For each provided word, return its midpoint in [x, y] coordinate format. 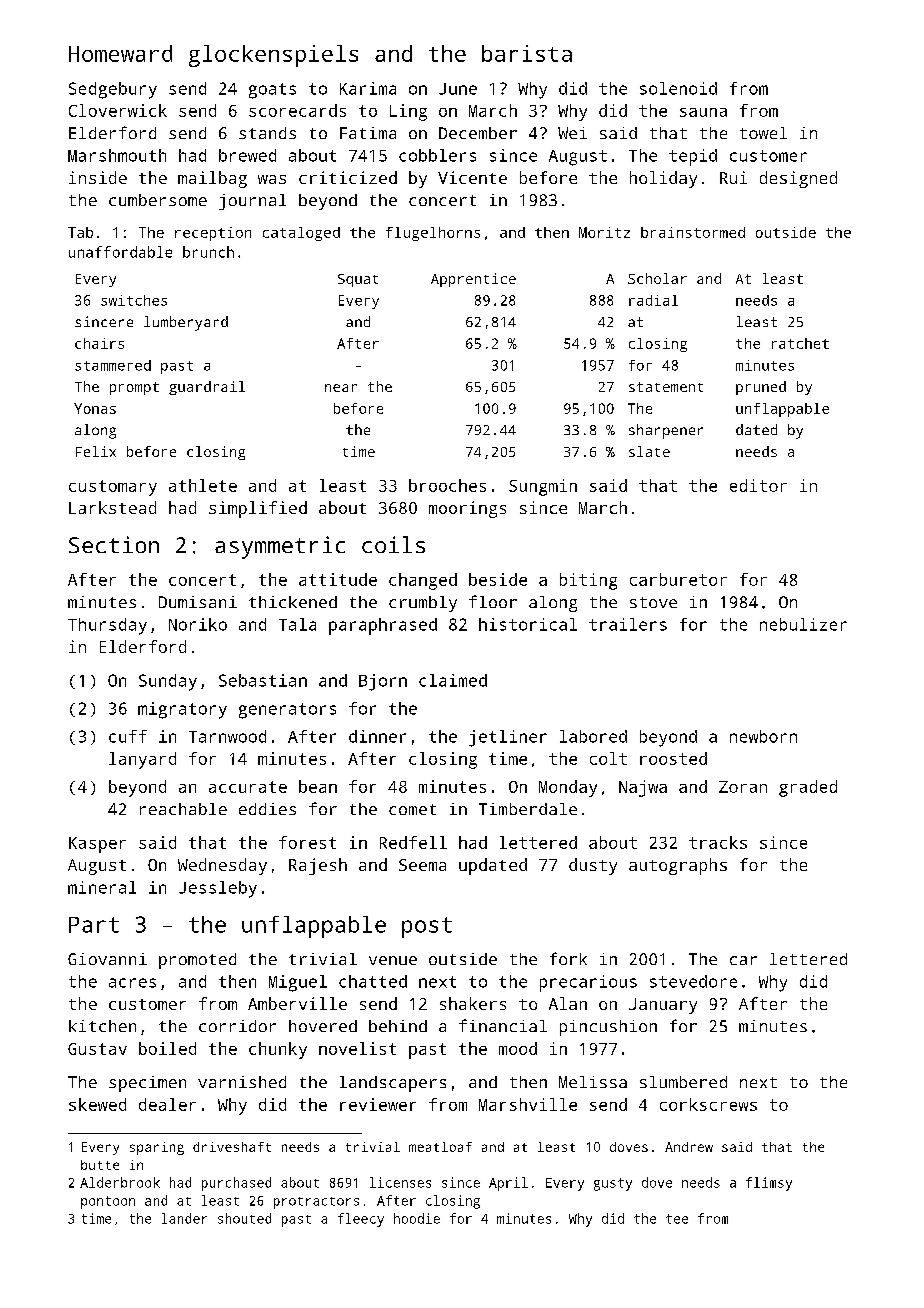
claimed [453, 680]
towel [763, 133]
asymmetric [280, 547]
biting [588, 581]
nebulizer [803, 624]
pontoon [108, 1202]
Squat [358, 280]
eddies [267, 809]
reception [213, 234]
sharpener [666, 431]
